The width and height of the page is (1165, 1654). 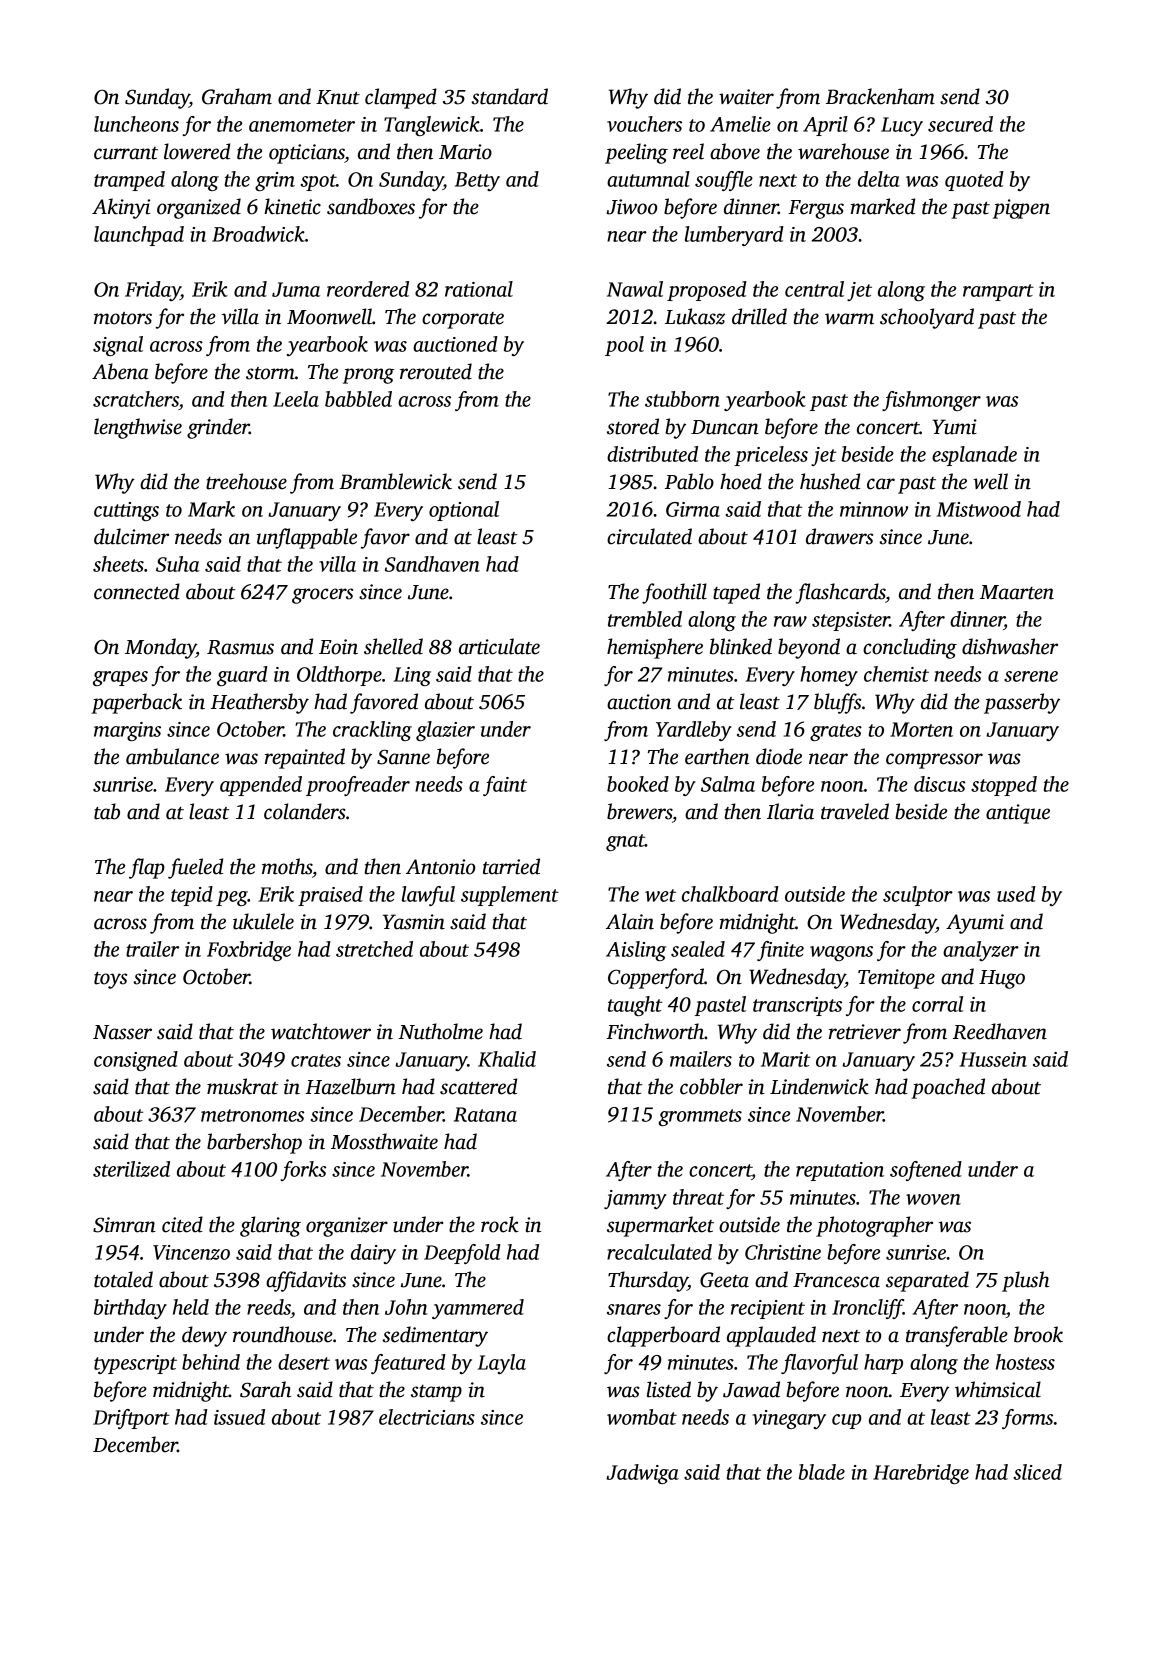 What do you see at coordinates (1002, 979) in the page?
I see `Hugo` at bounding box center [1002, 979].
